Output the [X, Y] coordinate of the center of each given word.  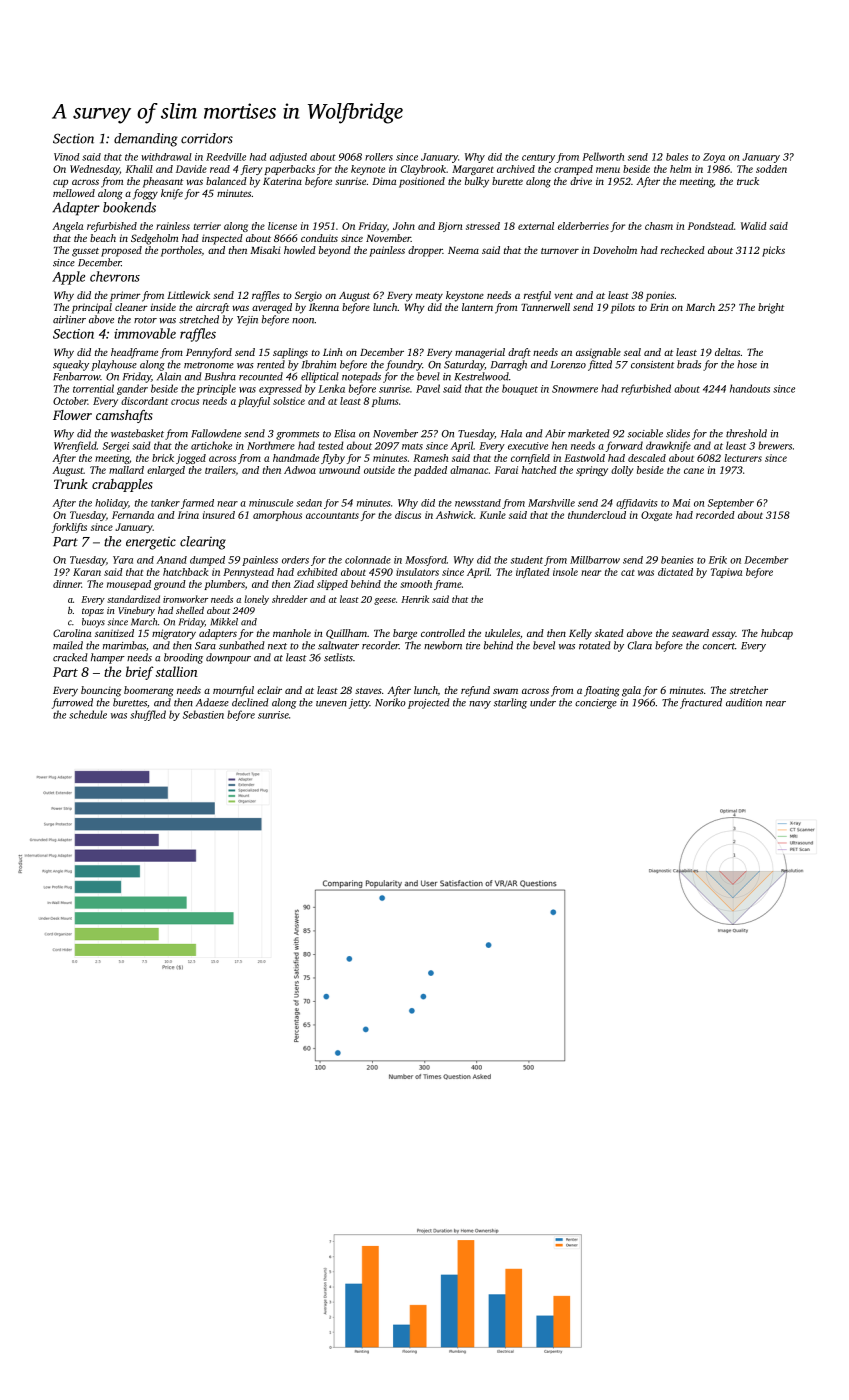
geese [385, 601]
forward [624, 446]
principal [92, 308]
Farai [506, 470]
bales [677, 157]
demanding [146, 140]
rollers [379, 157]
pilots [623, 308]
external [536, 226]
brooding [183, 658]
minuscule [271, 503]
